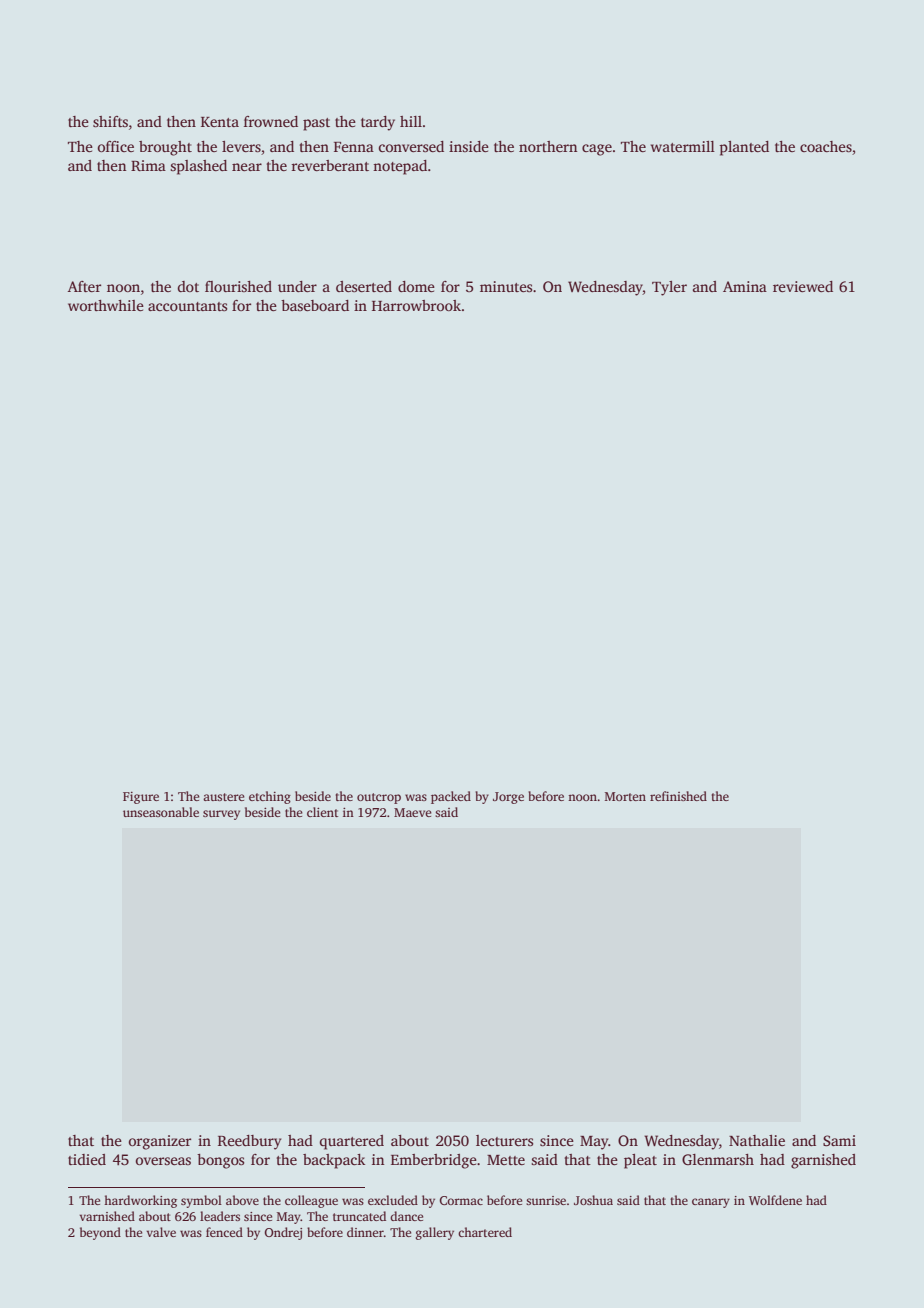  What do you see at coordinates (678, 796) in the document?
I see `refinished` at bounding box center [678, 796].
